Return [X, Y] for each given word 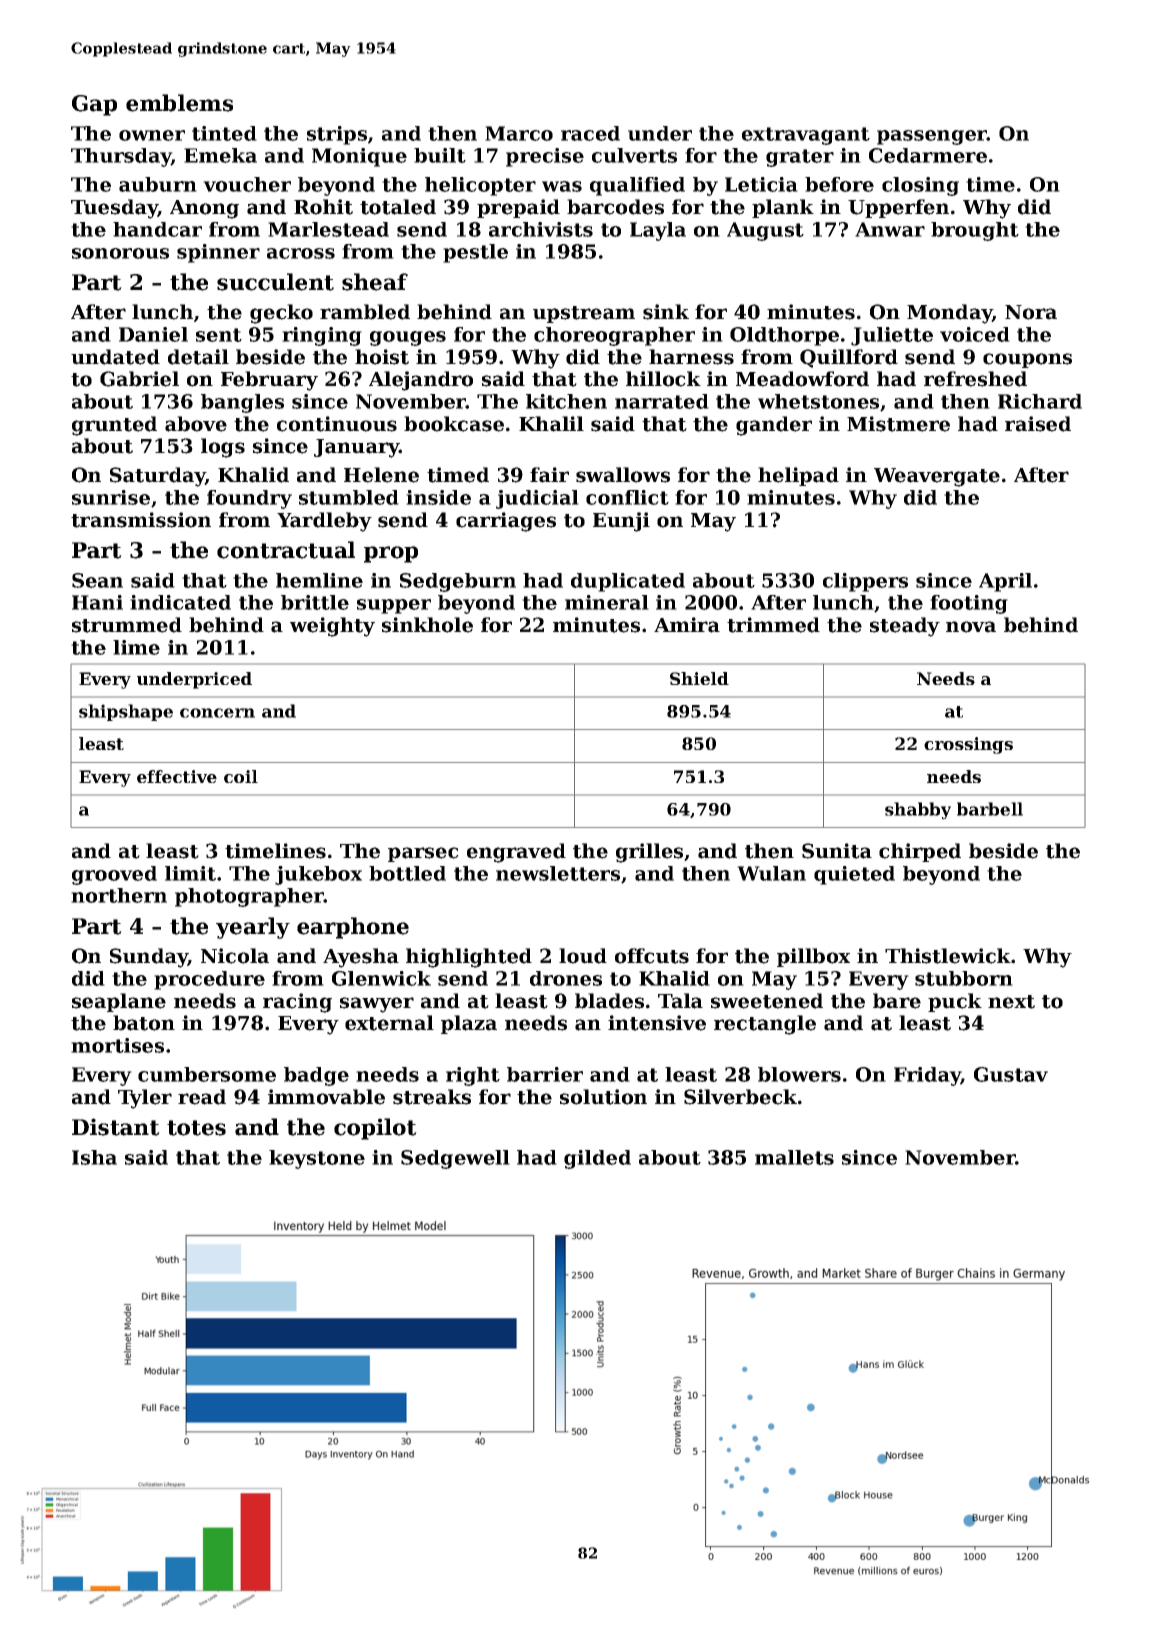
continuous [337, 424]
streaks [432, 1097]
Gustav [1011, 1074]
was [562, 186]
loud [583, 956]
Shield [699, 678]
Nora [1031, 312]
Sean [97, 580]
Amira [687, 625]
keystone [317, 1159]
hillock [663, 379]
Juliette [892, 336]
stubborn [964, 978]
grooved [114, 875]
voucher [247, 184]
